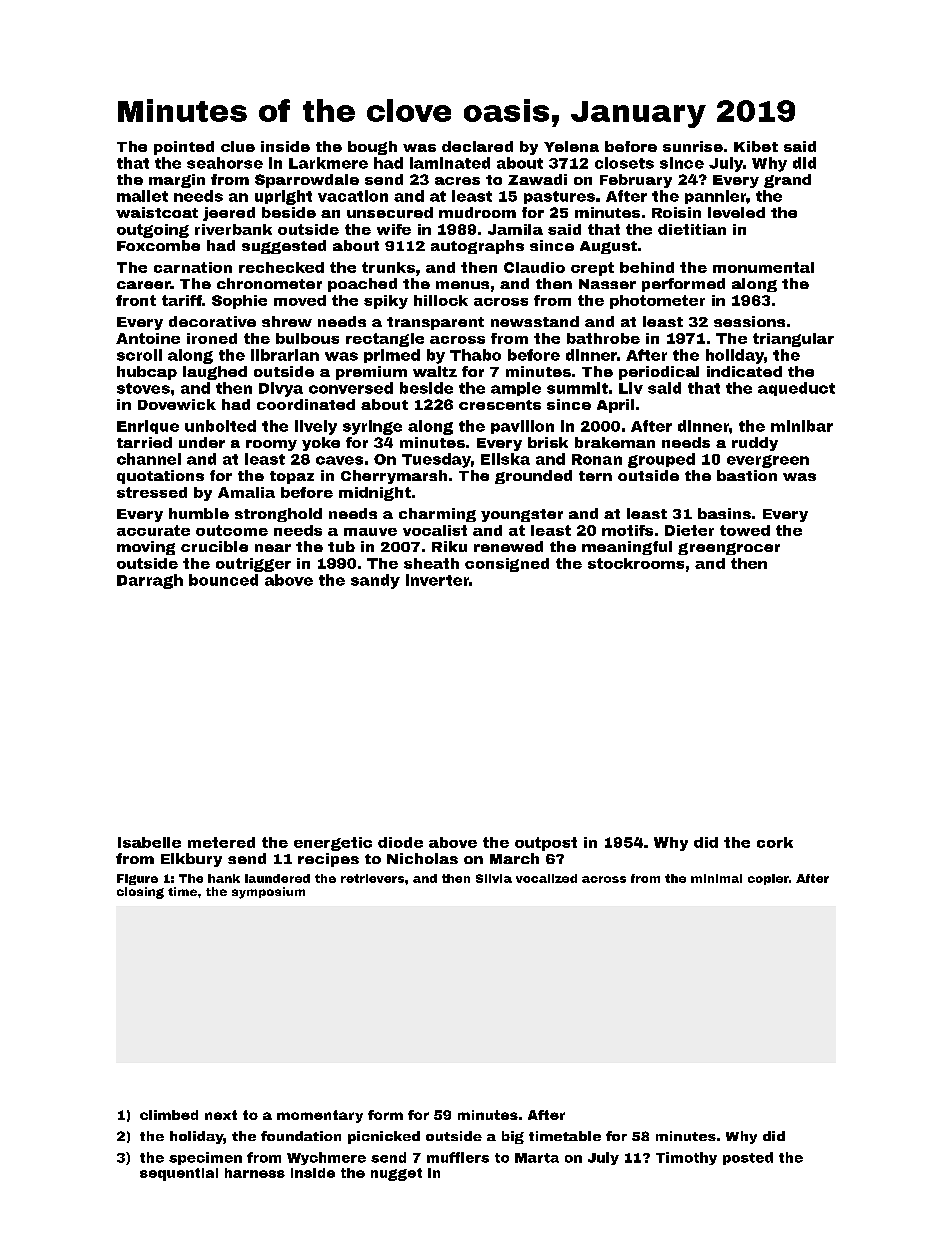  I want to click on pointed, so click(184, 148).
